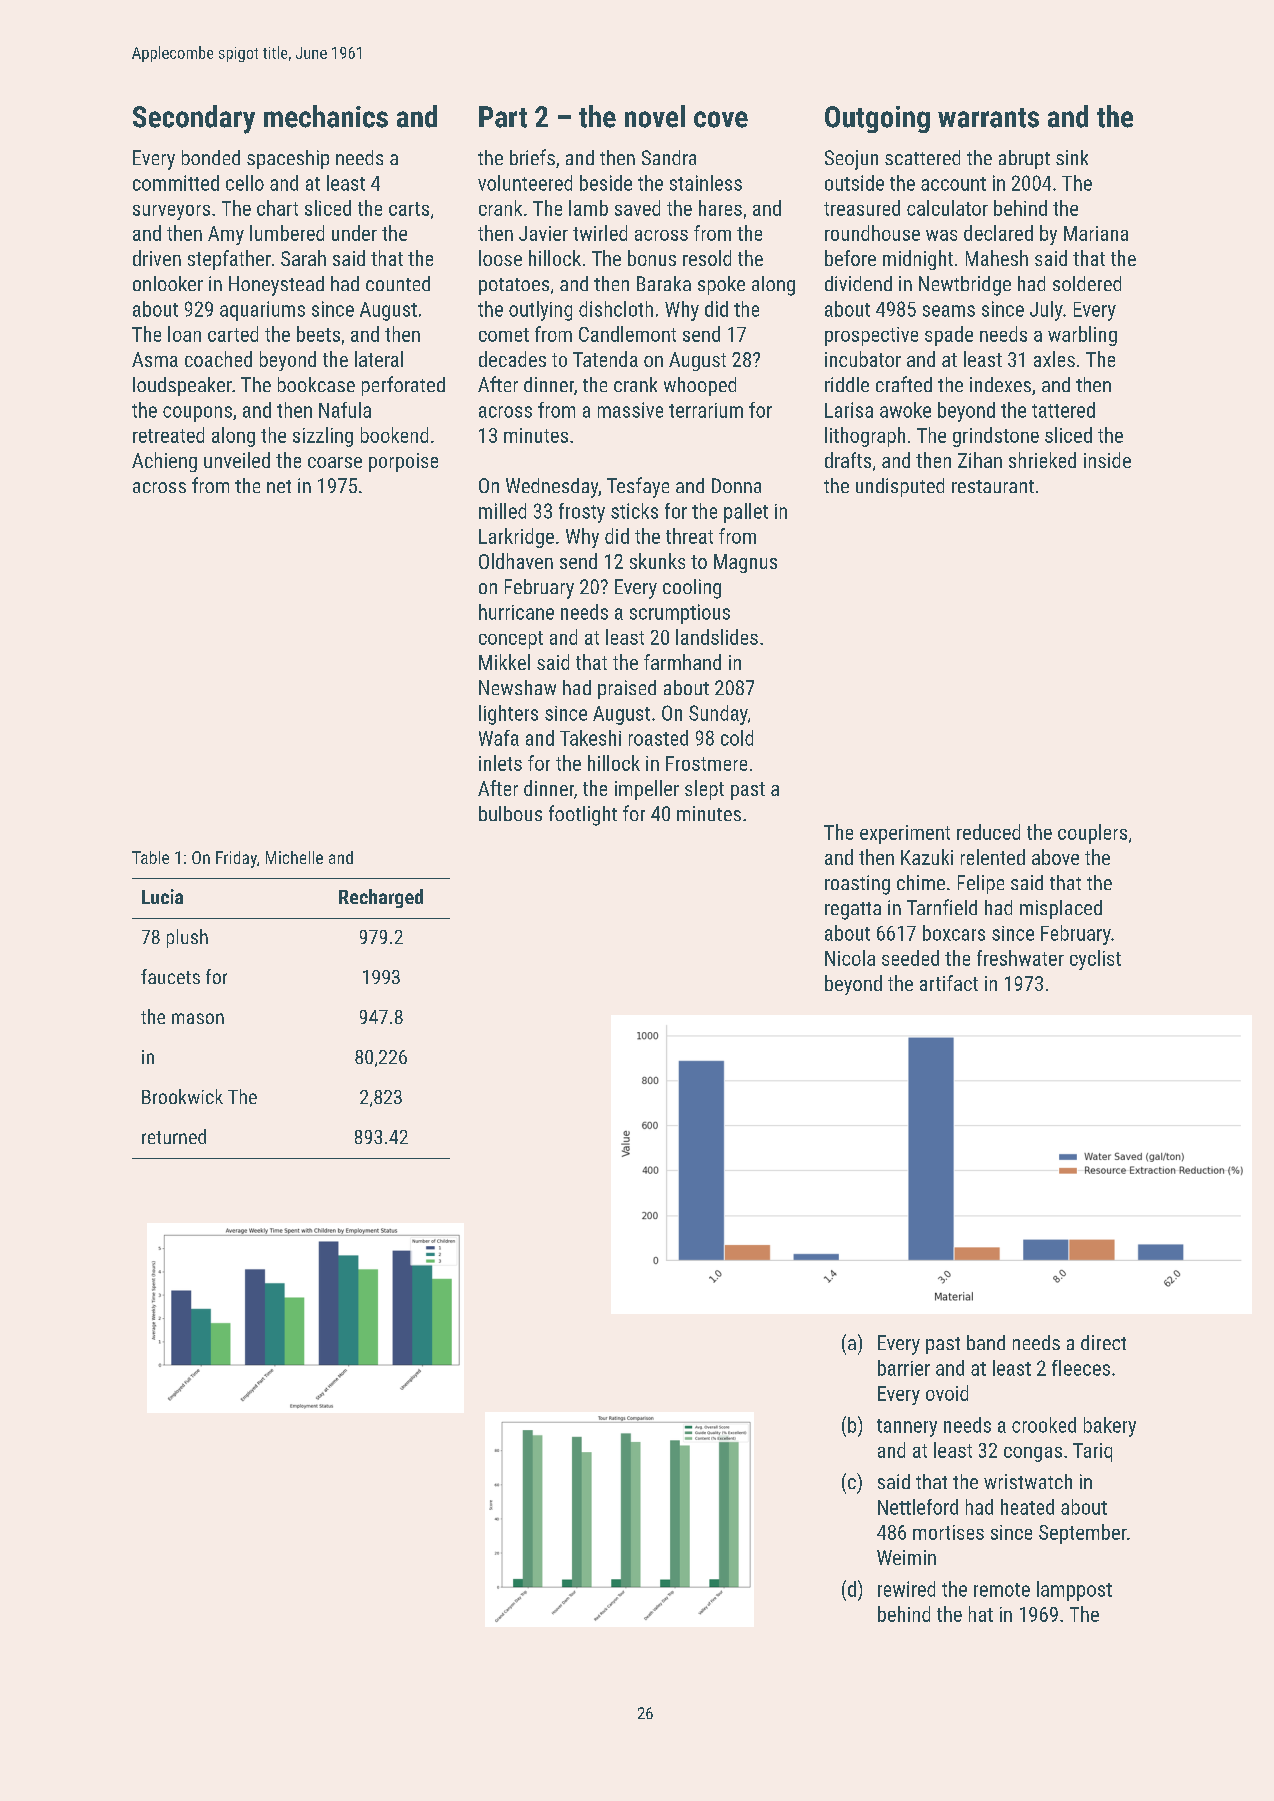 The image size is (1274, 1801). I want to click on direct, so click(1103, 1342).
